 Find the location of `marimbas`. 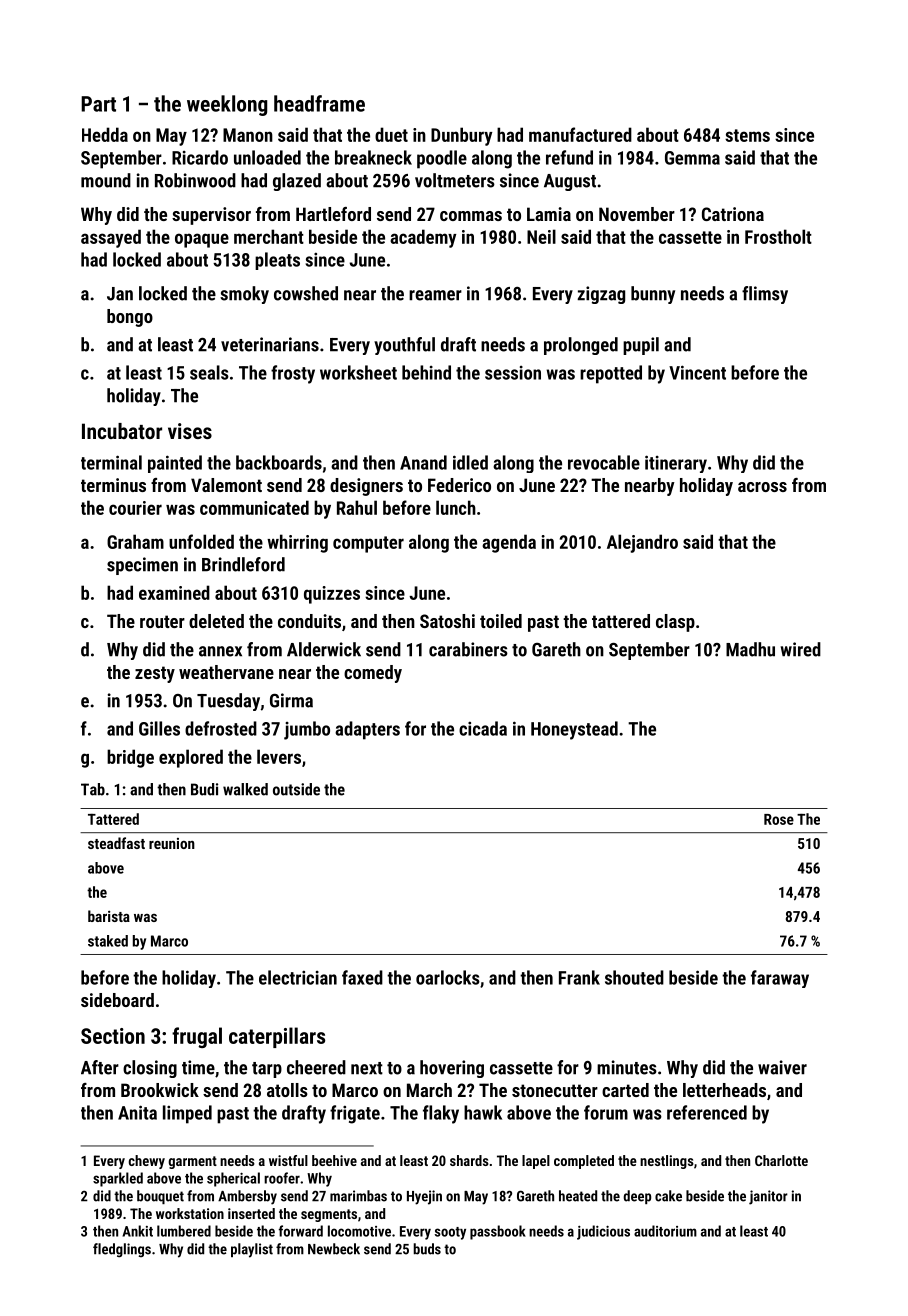

marimbas is located at coordinates (358, 1196).
